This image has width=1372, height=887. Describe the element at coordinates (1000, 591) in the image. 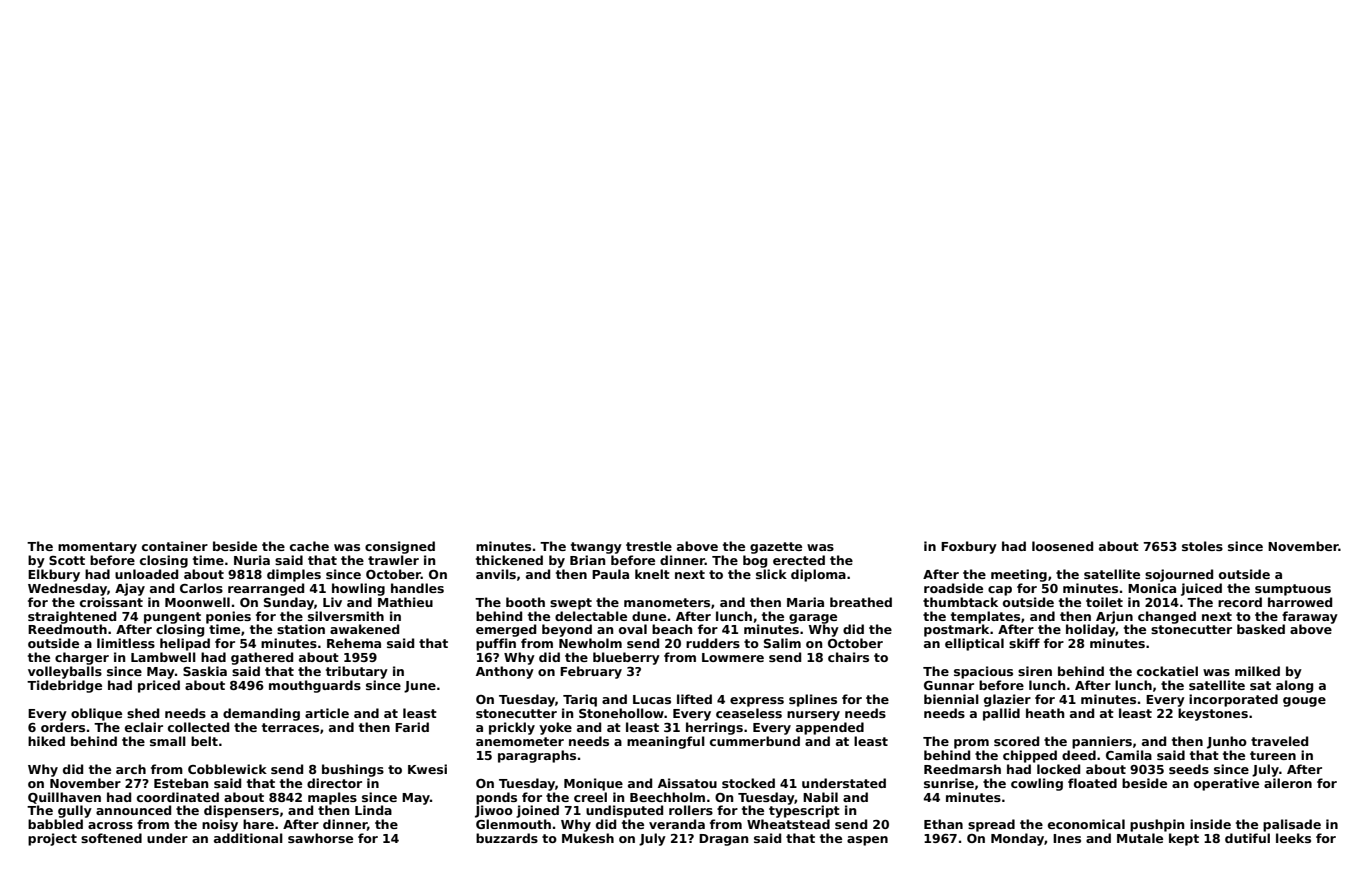

I see `cap` at that location.
